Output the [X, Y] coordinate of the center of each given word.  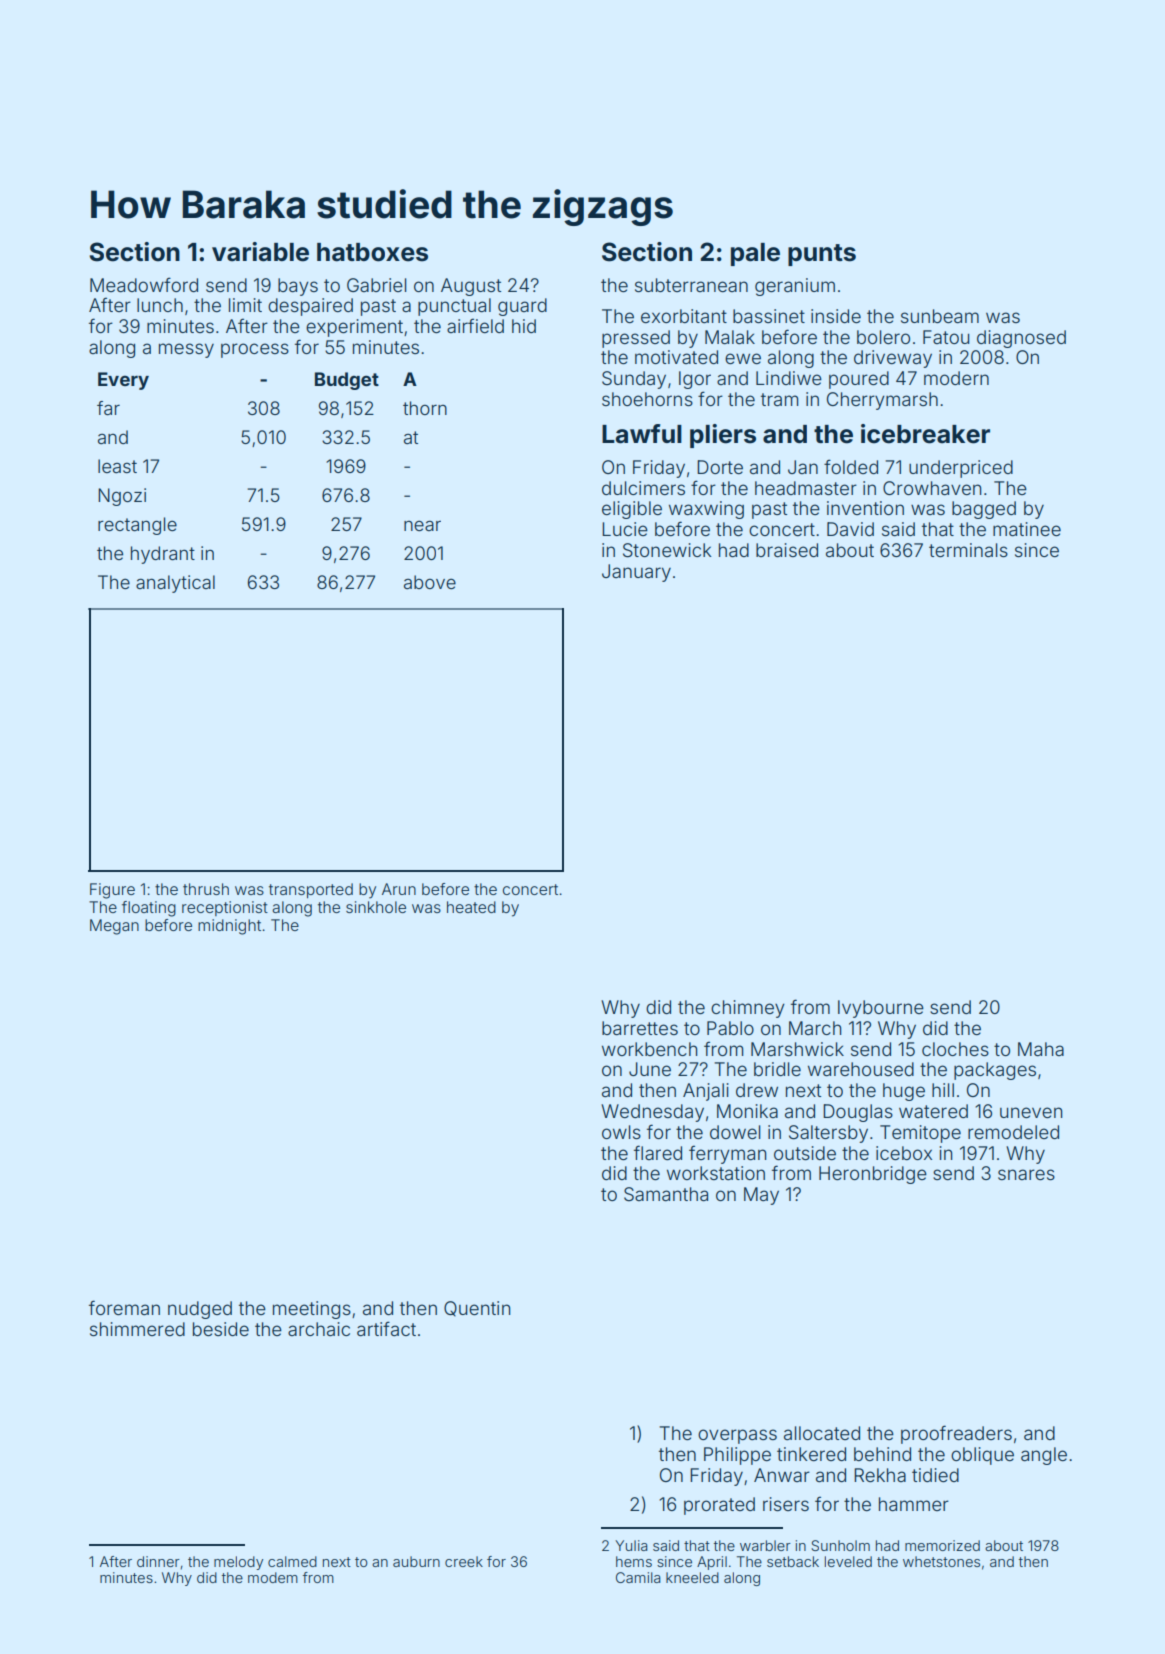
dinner [158, 1561]
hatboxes [372, 252]
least [117, 466]
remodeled [1013, 1132]
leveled [848, 1561]
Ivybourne [881, 1009]
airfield [475, 325]
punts [822, 255]
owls [621, 1132]
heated [471, 907]
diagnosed [1021, 339]
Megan [114, 927]
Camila [638, 1577]
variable [260, 252]
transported [311, 890]
